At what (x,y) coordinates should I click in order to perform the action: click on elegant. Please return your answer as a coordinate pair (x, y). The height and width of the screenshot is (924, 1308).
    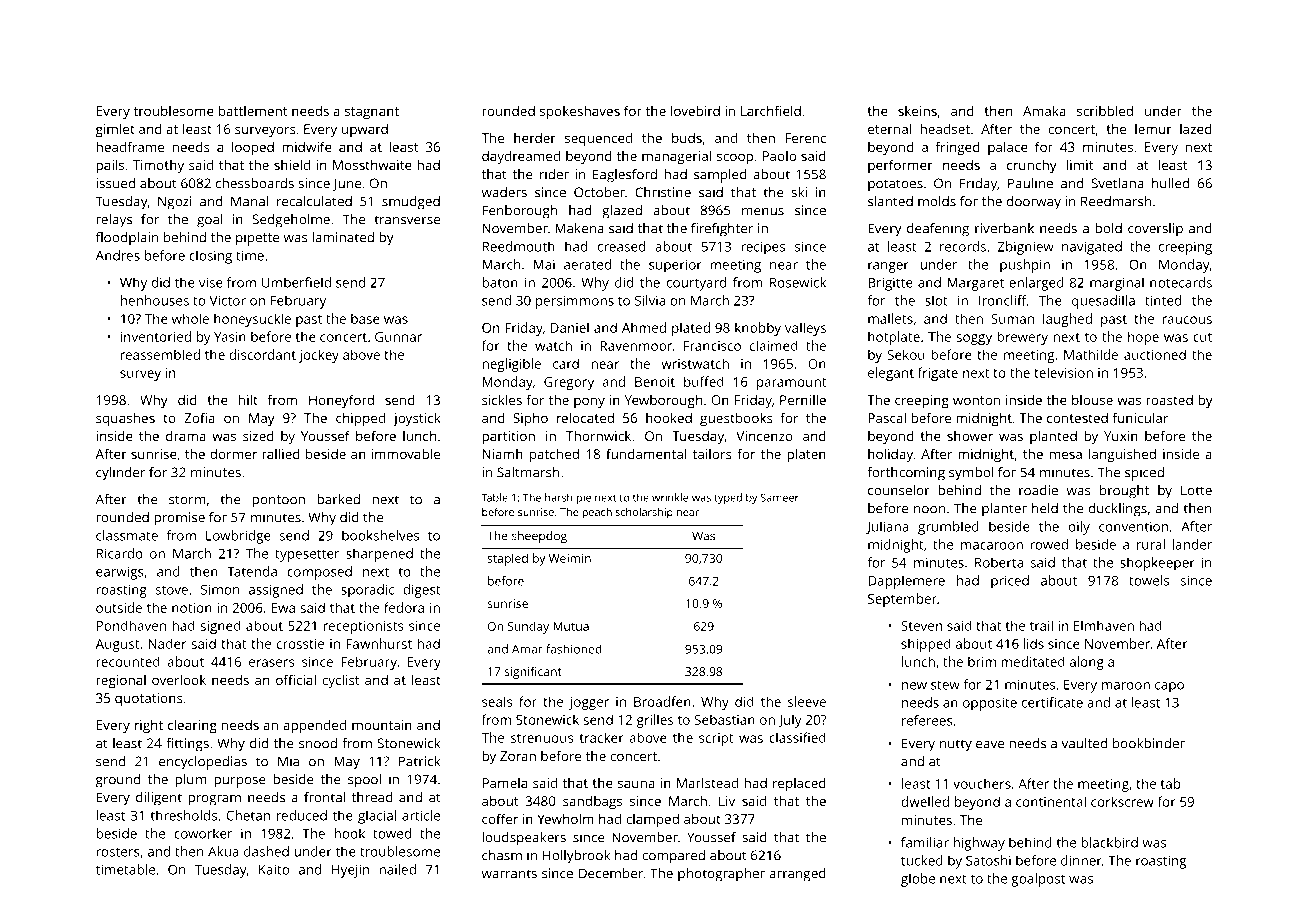
    Looking at the image, I should click on (891, 374).
